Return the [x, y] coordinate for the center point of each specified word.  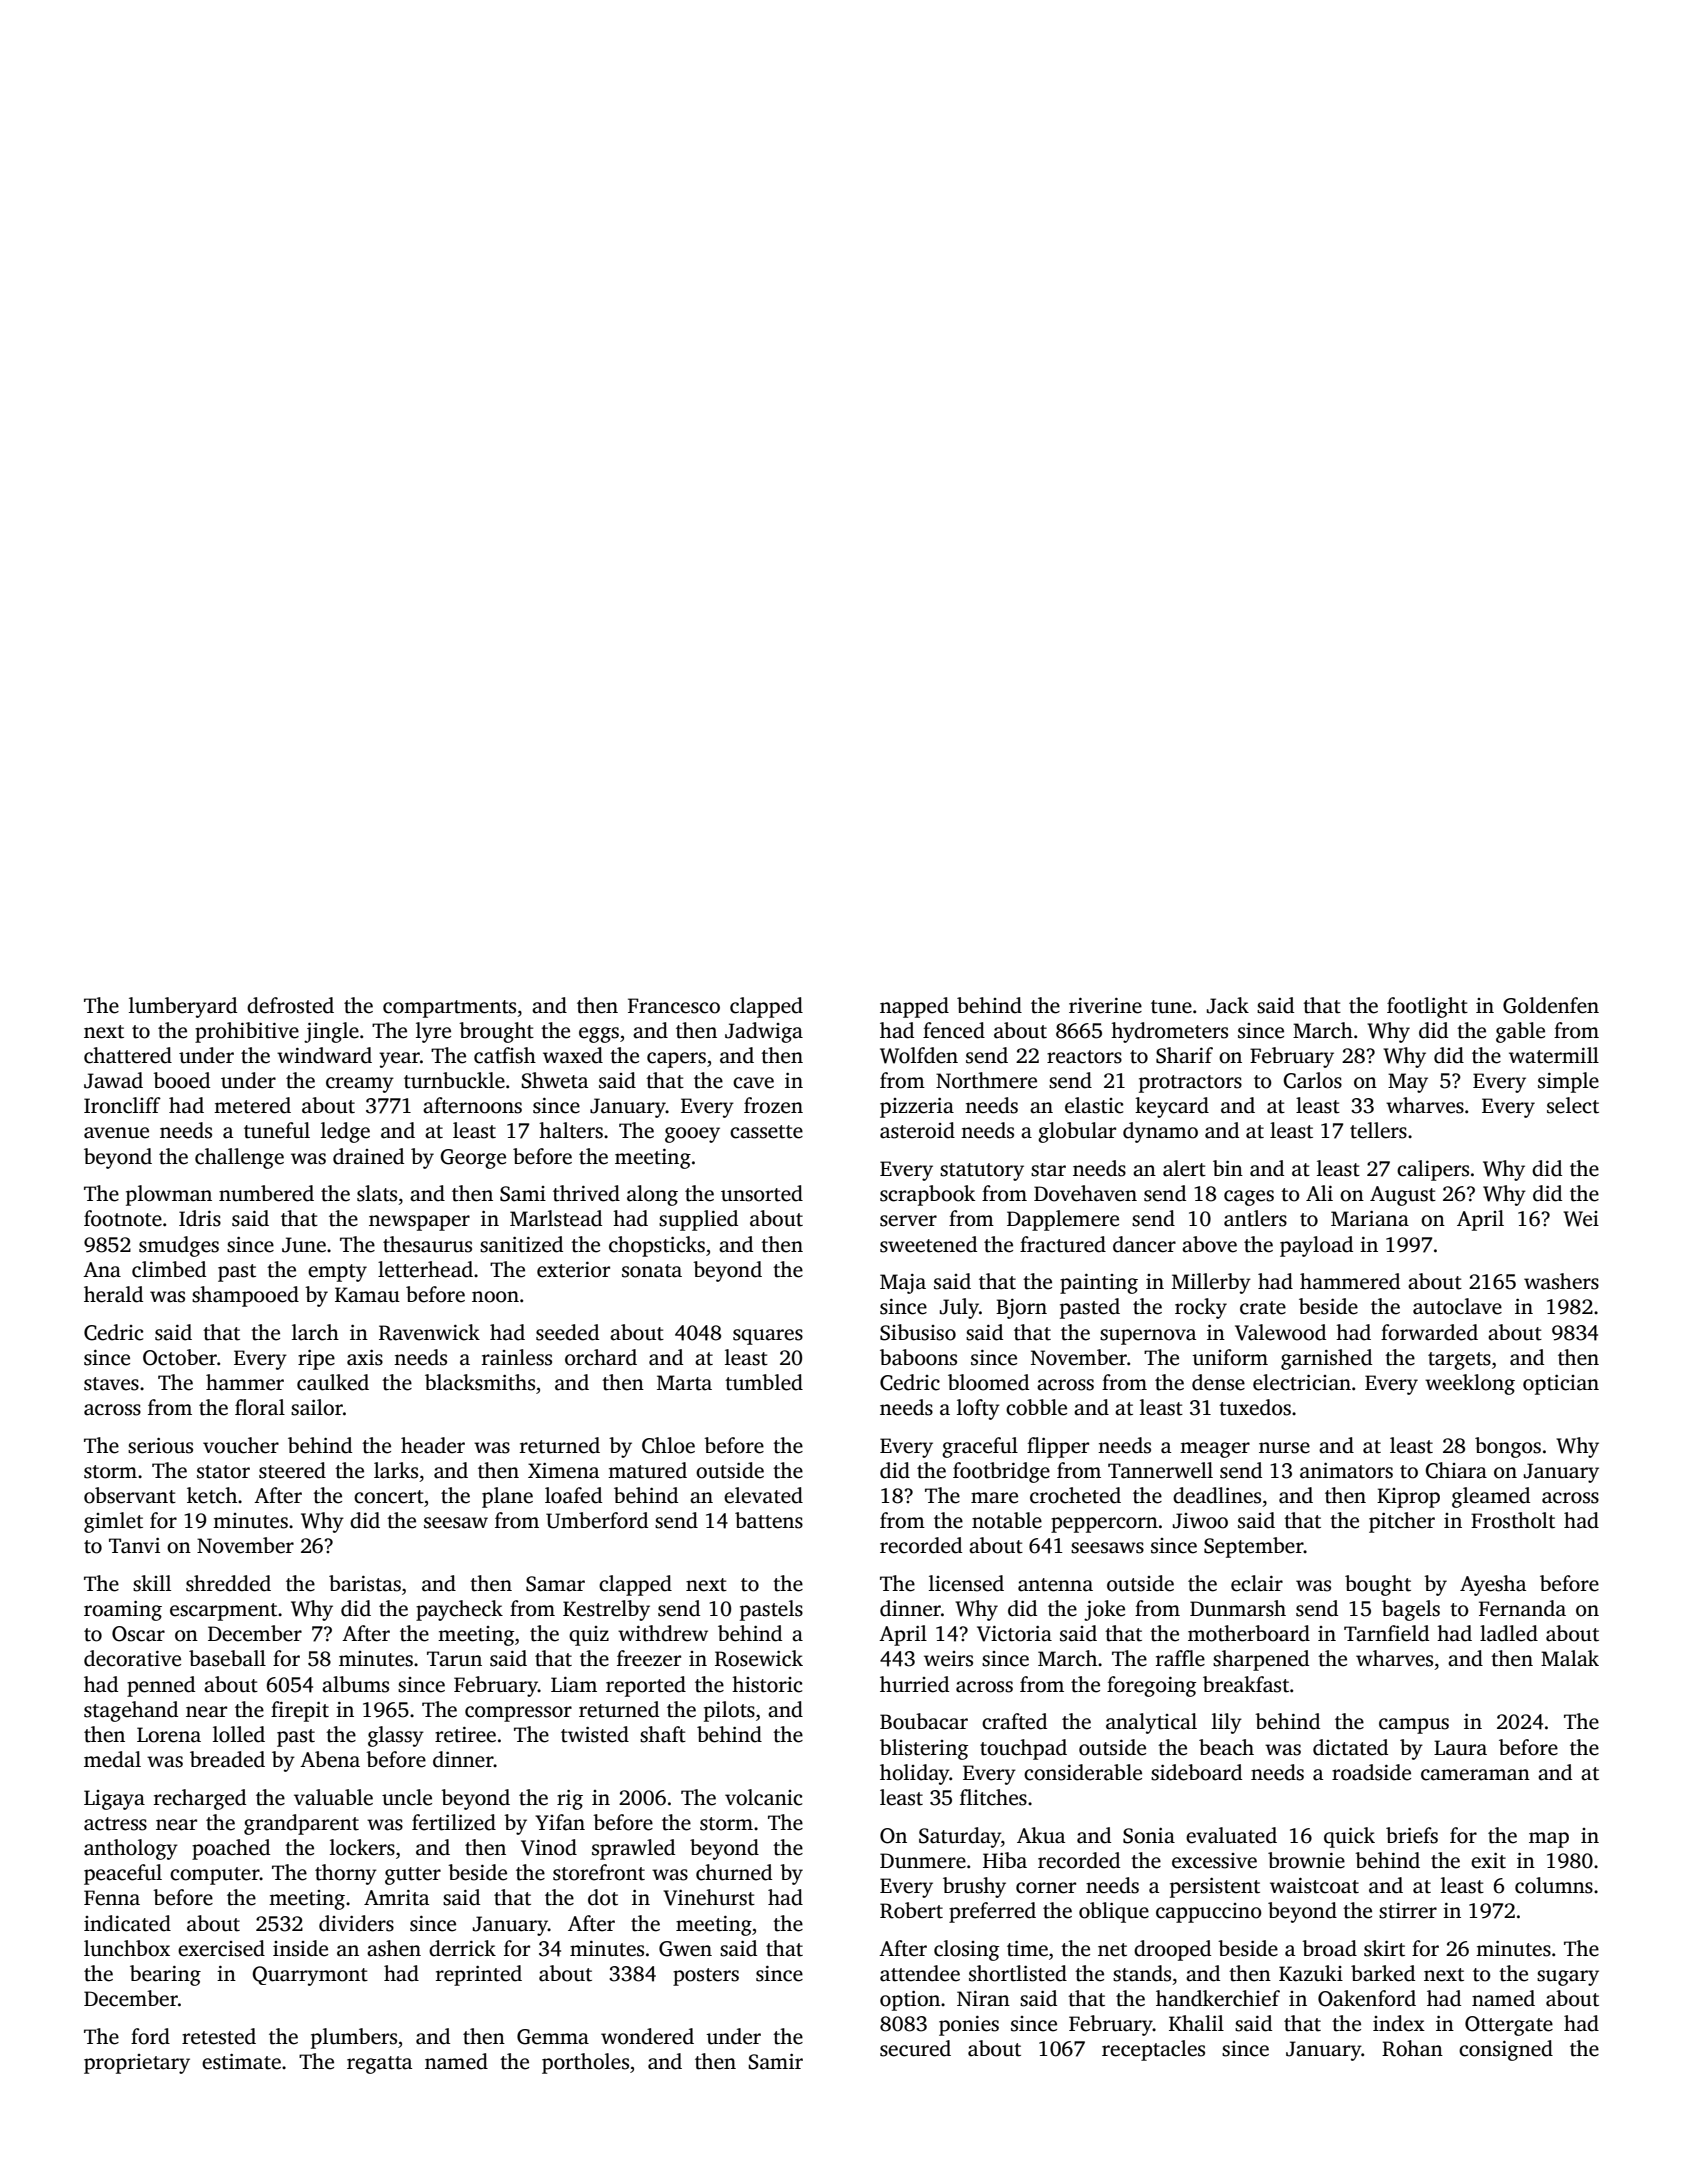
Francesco [674, 1006]
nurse [1284, 1448]
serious [160, 1446]
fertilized [454, 1822]
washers [1561, 1281]
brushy [974, 1887]
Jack [1228, 1005]
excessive [1214, 1861]
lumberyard [183, 1007]
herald [113, 1294]
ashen [394, 1948]
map [1549, 1840]
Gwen [685, 1949]
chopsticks [657, 1246]
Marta [684, 1383]
